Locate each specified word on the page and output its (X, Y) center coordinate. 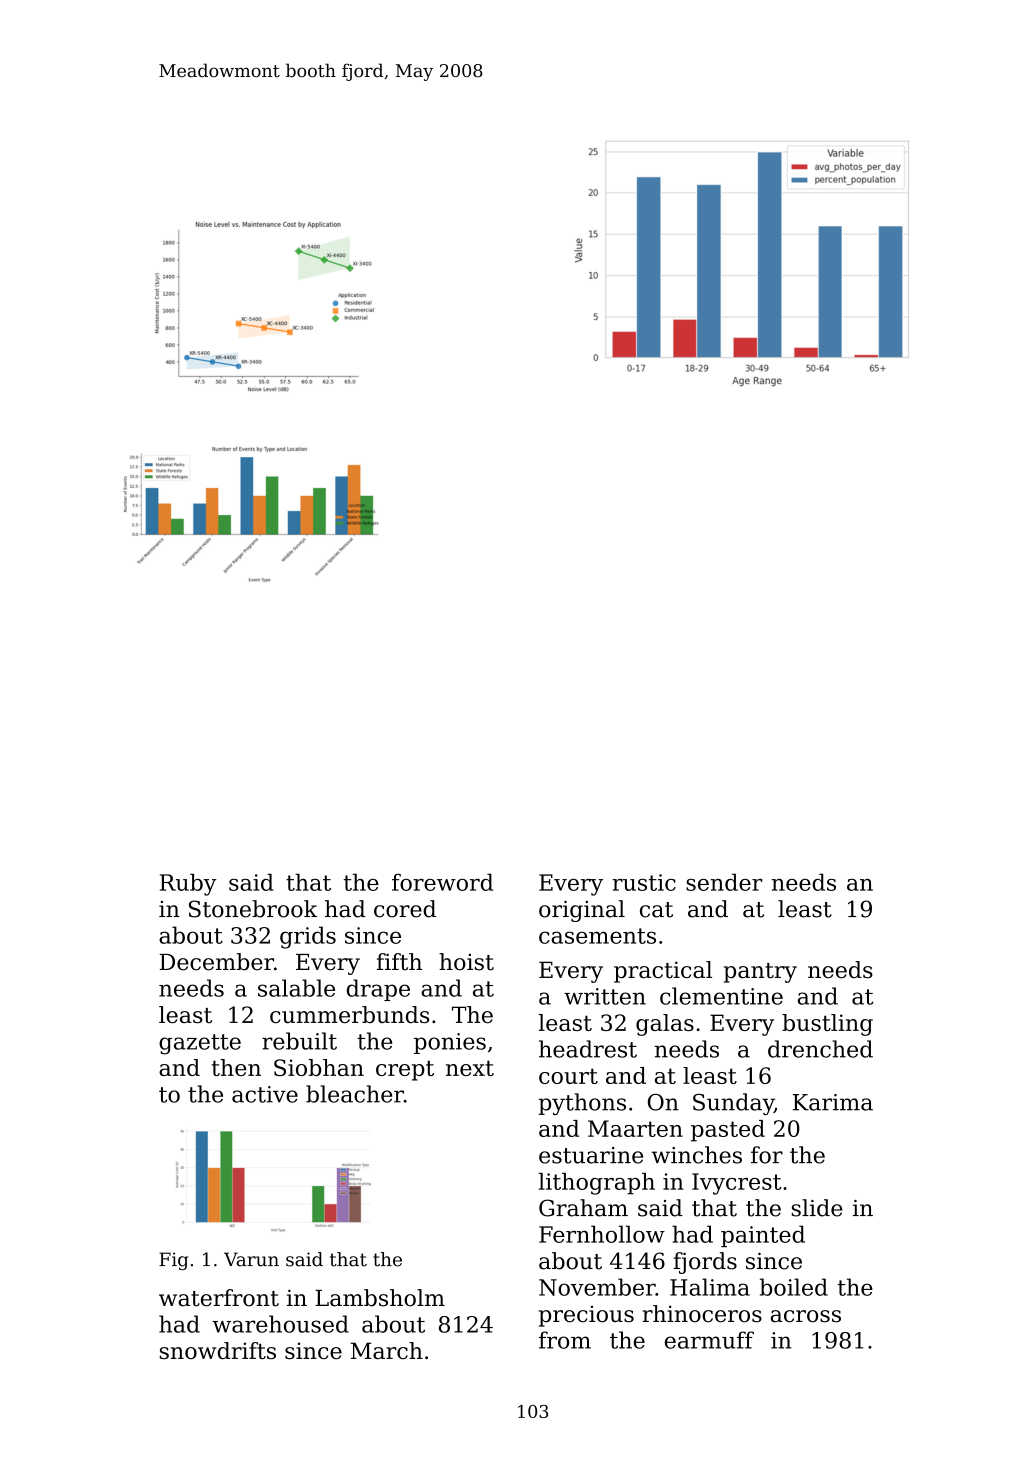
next (470, 1068)
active (265, 1094)
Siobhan (319, 1067)
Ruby (188, 884)
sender (724, 882)
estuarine (591, 1155)
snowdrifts (218, 1350)
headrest (588, 1049)
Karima (833, 1102)
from (565, 1340)
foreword (442, 882)
